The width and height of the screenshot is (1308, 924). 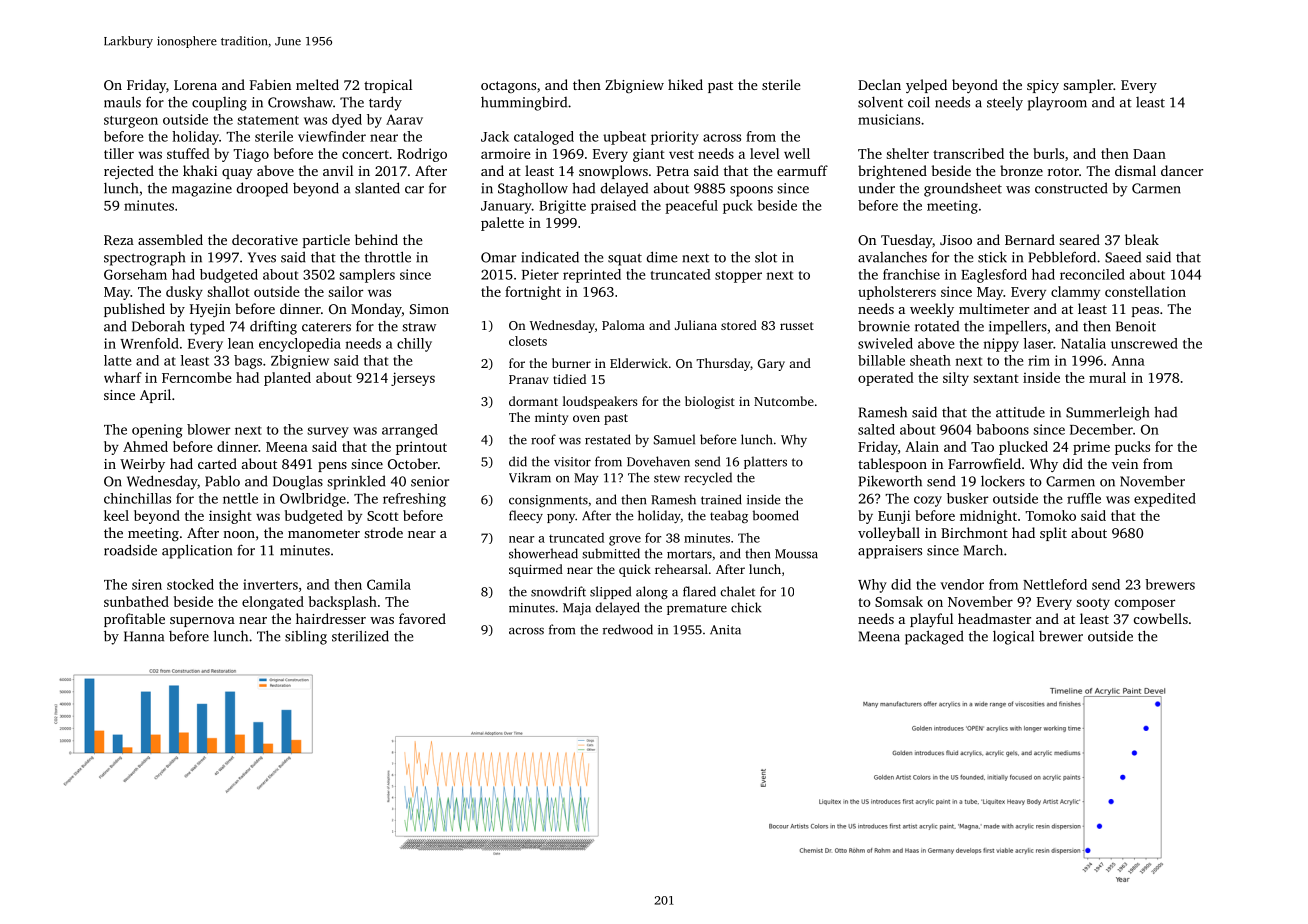 What do you see at coordinates (129, 172) in the screenshot?
I see `rejected` at bounding box center [129, 172].
